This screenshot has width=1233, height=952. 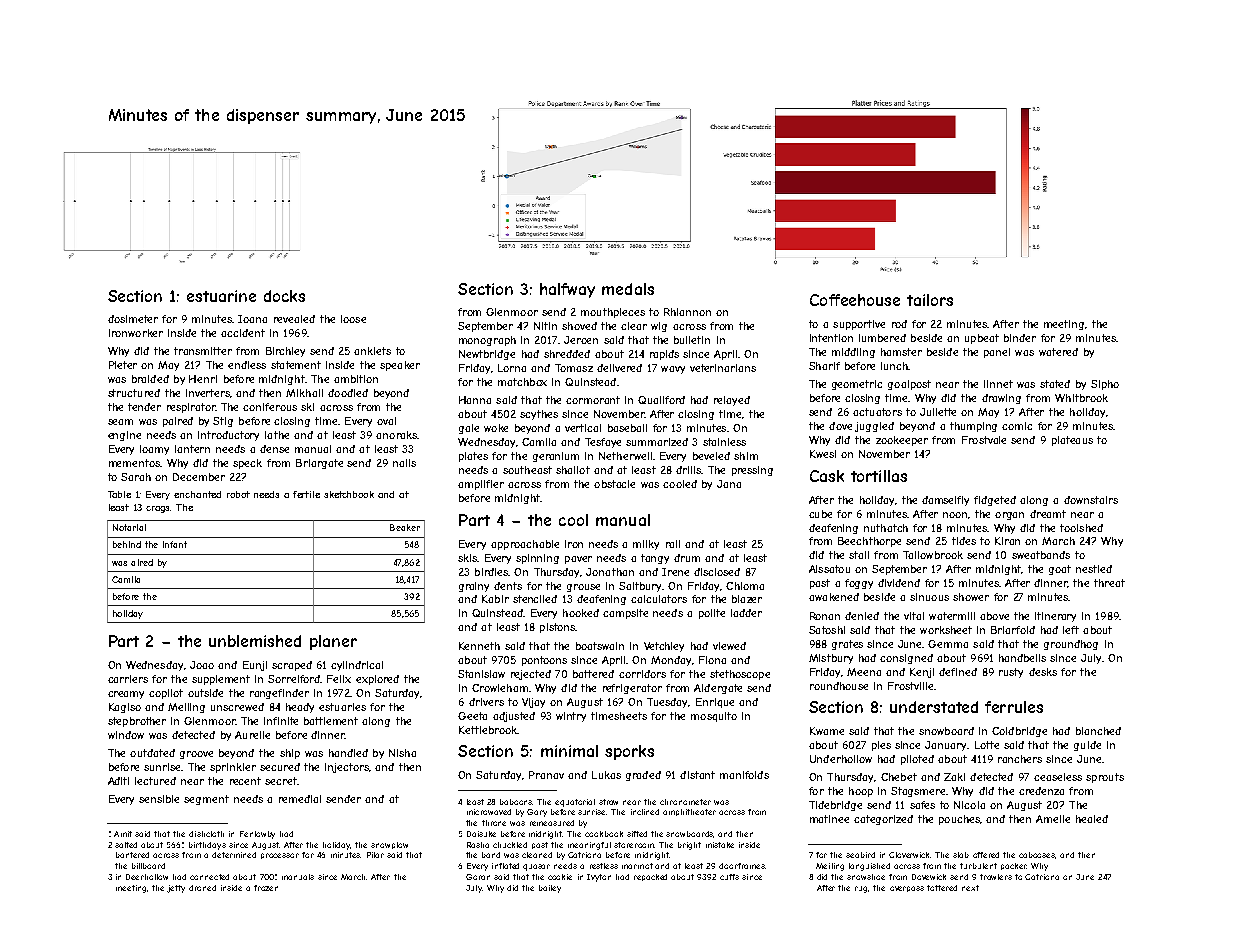 What do you see at coordinates (266, 888) in the screenshot?
I see `frozen` at bounding box center [266, 888].
